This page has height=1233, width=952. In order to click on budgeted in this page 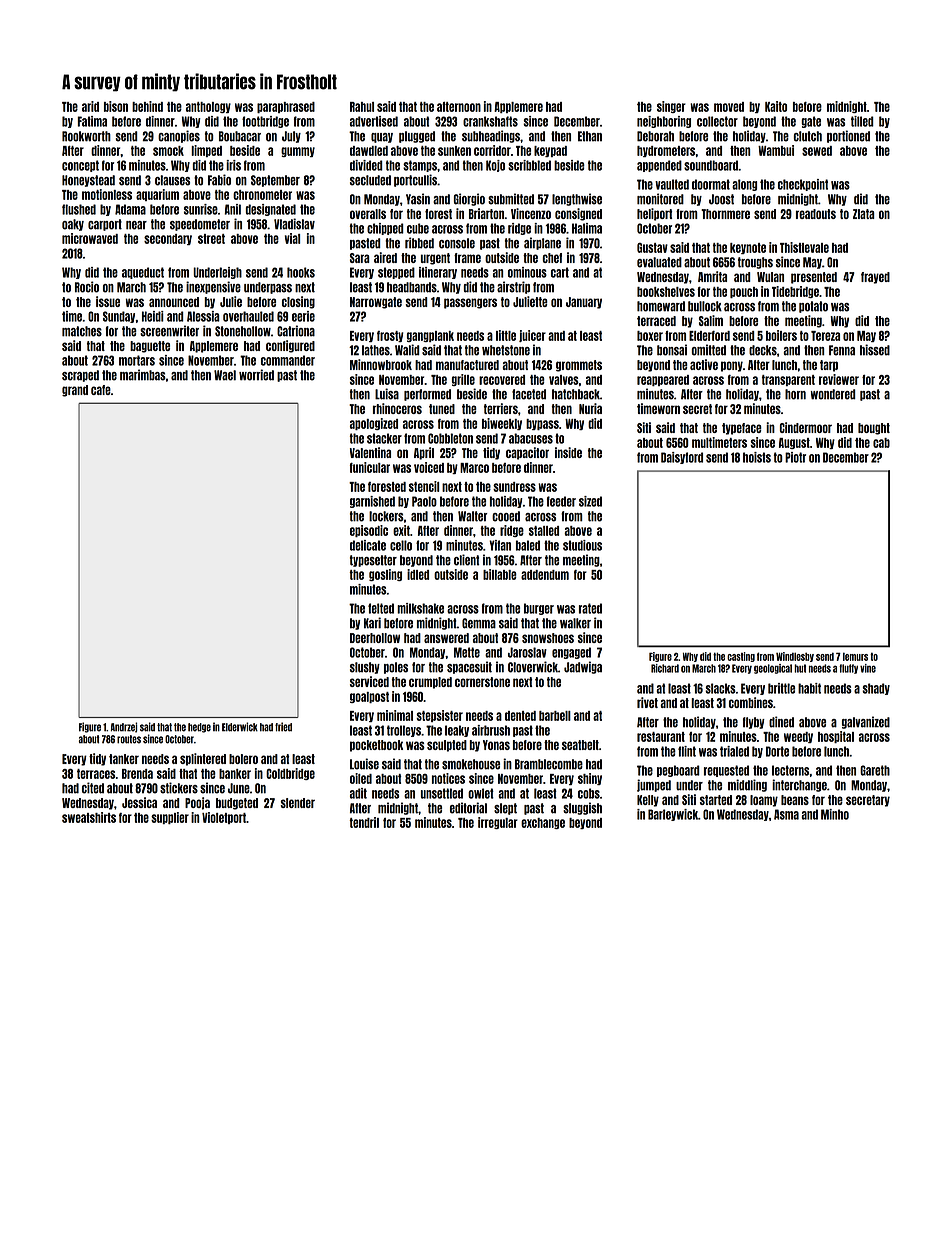, I will do `click(237, 804)`.
